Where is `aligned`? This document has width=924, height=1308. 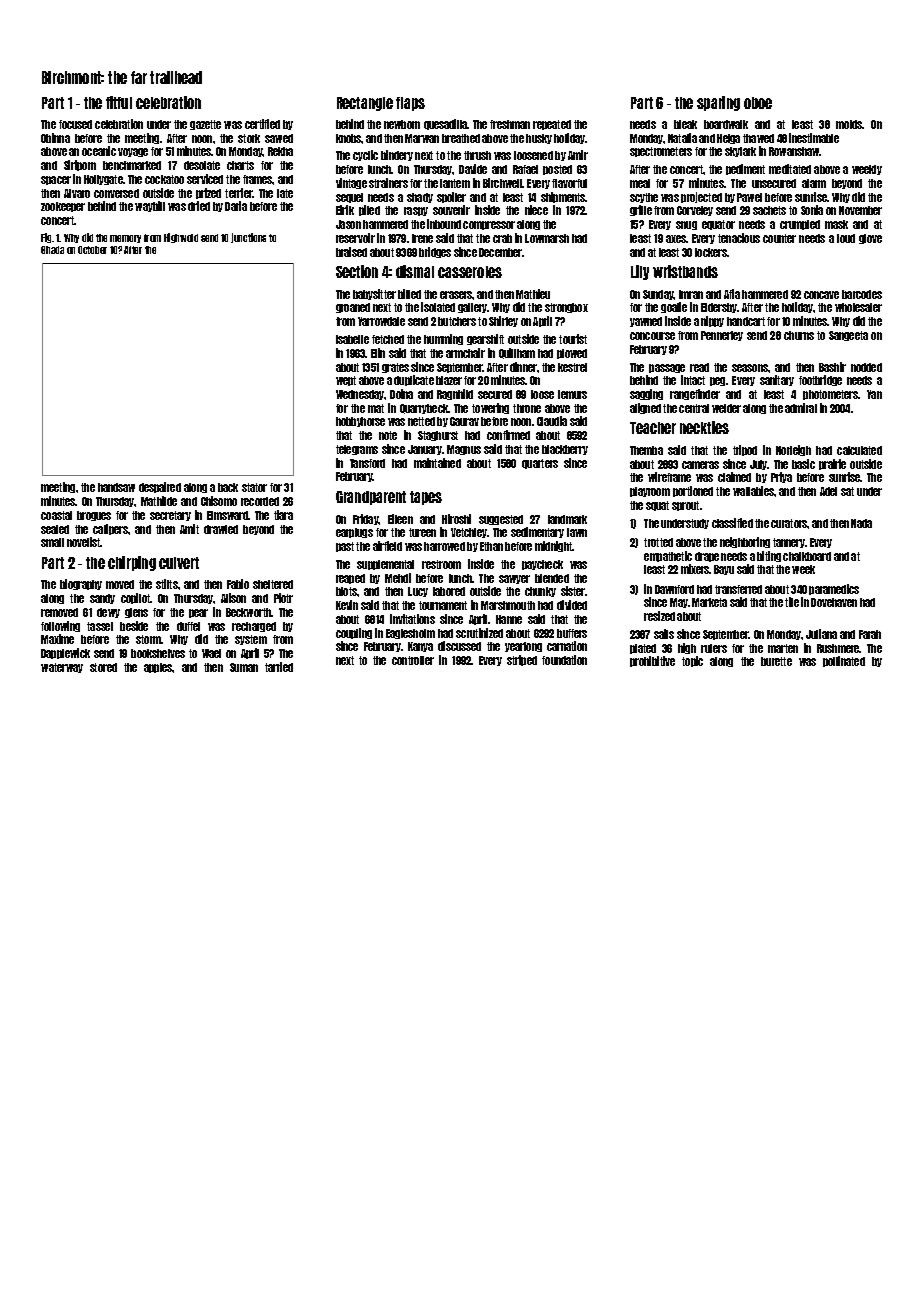
aligned is located at coordinates (645, 408).
